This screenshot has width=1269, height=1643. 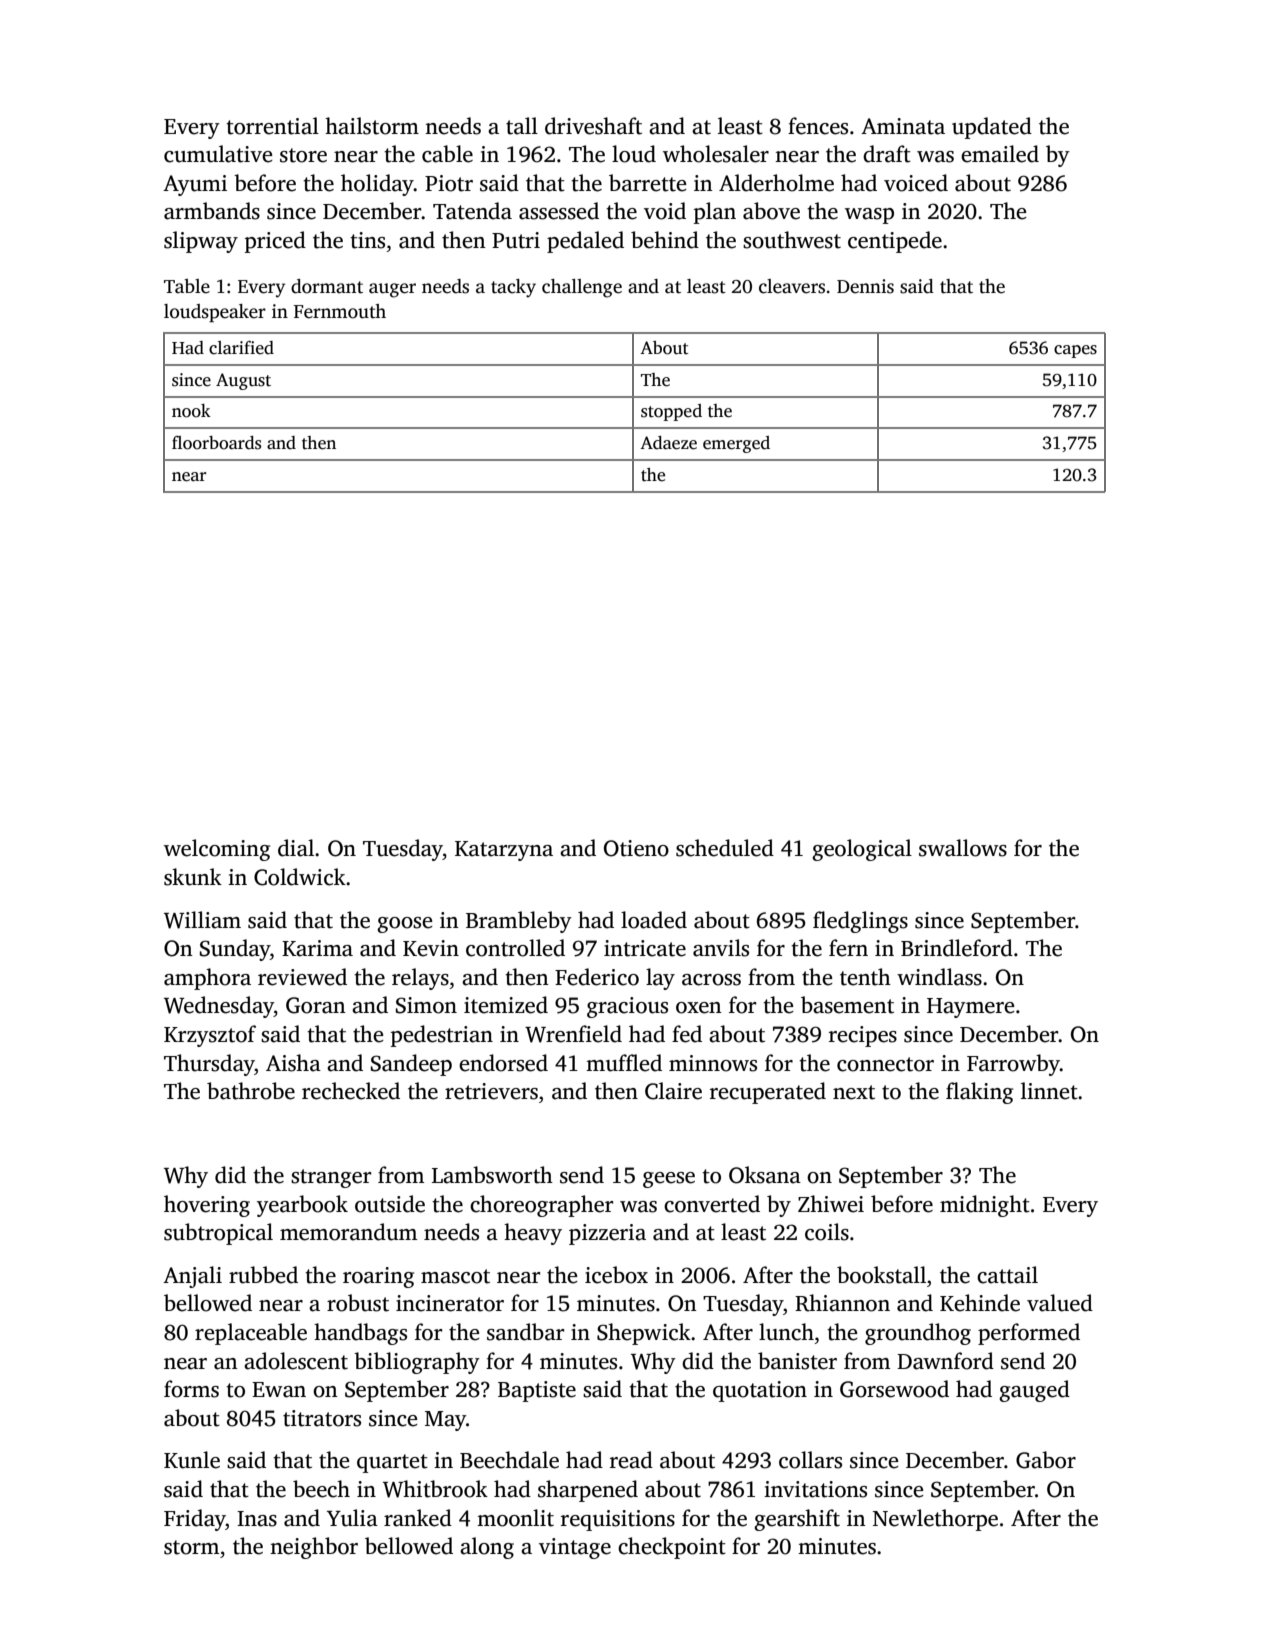 I want to click on stopped, so click(x=671, y=412).
